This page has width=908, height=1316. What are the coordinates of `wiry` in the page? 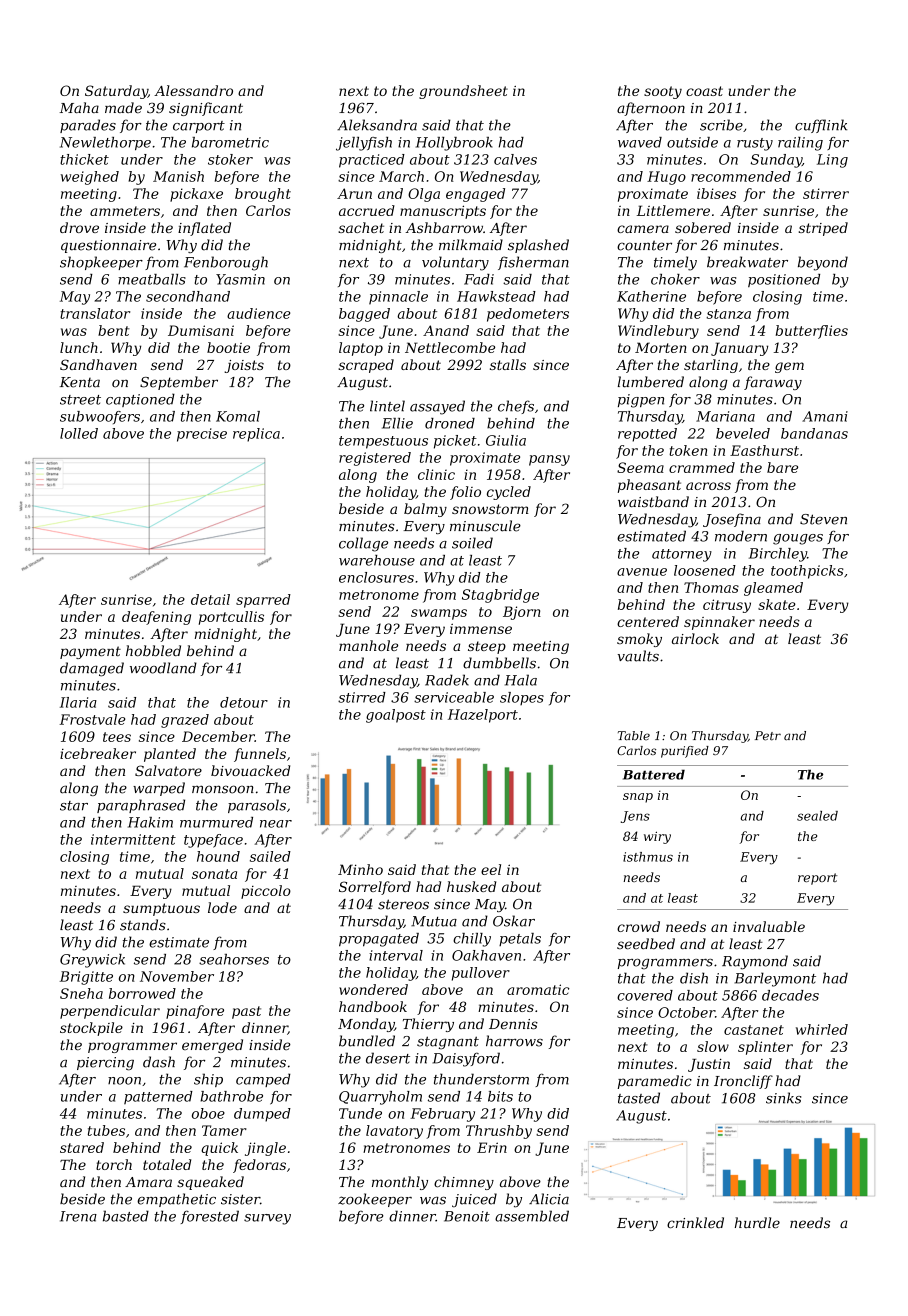 It's located at (657, 838).
